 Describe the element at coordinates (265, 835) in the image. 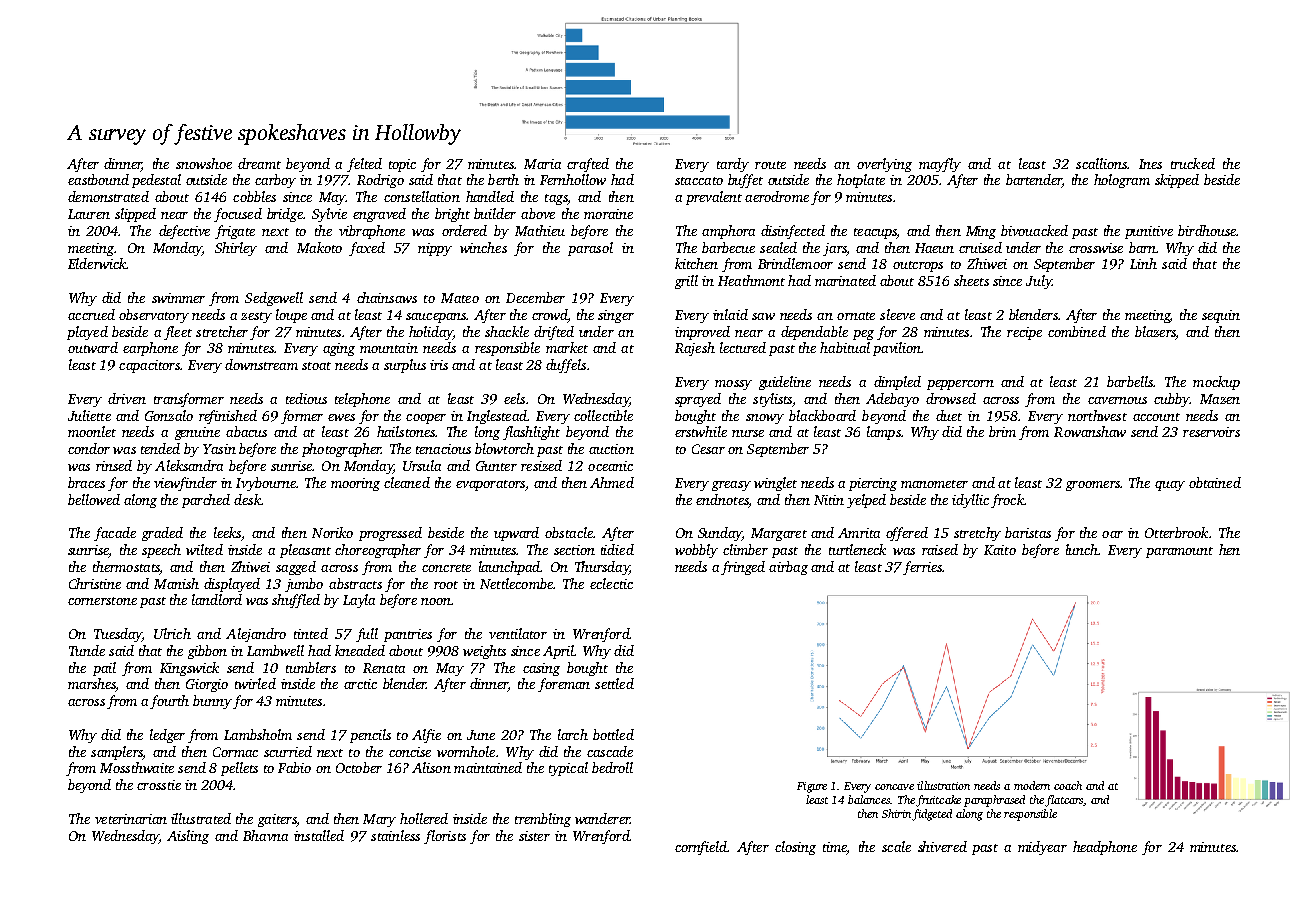

I see `Bhavna` at that location.
